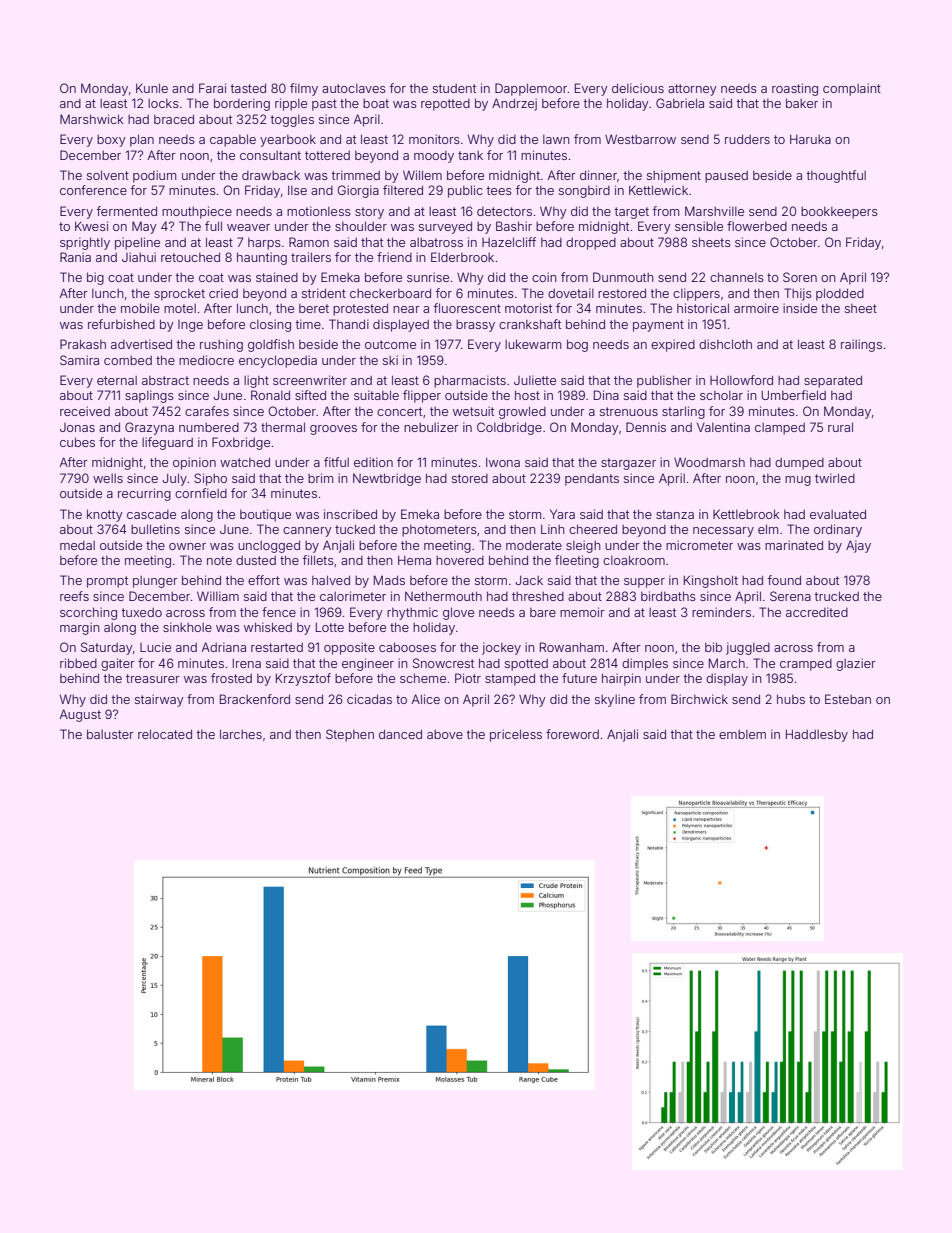 The image size is (952, 1233). What do you see at coordinates (394, 257) in the document?
I see `friend` at bounding box center [394, 257].
